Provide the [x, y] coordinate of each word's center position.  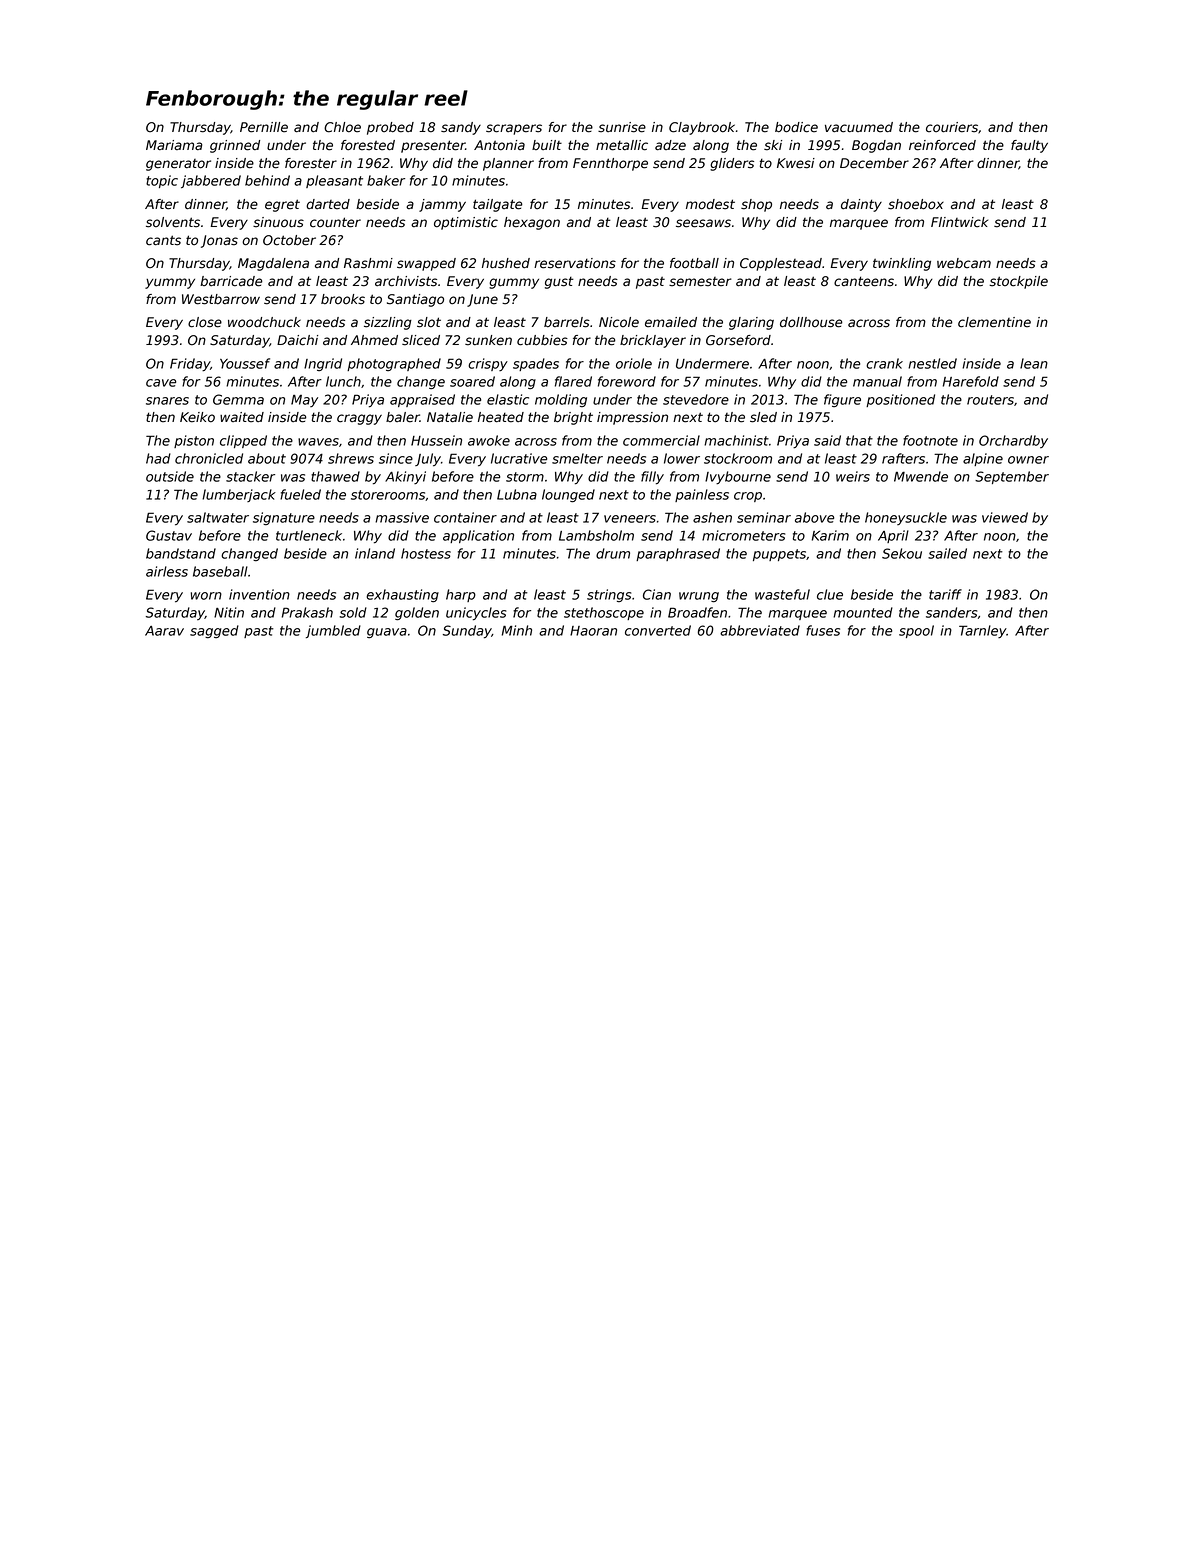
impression [632, 418]
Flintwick [959, 222]
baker [386, 180]
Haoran [593, 631]
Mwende [921, 476]
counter [335, 222]
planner [508, 164]
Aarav [164, 631]
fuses [823, 630]
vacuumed [859, 127]
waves [318, 442]
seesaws [703, 223]
